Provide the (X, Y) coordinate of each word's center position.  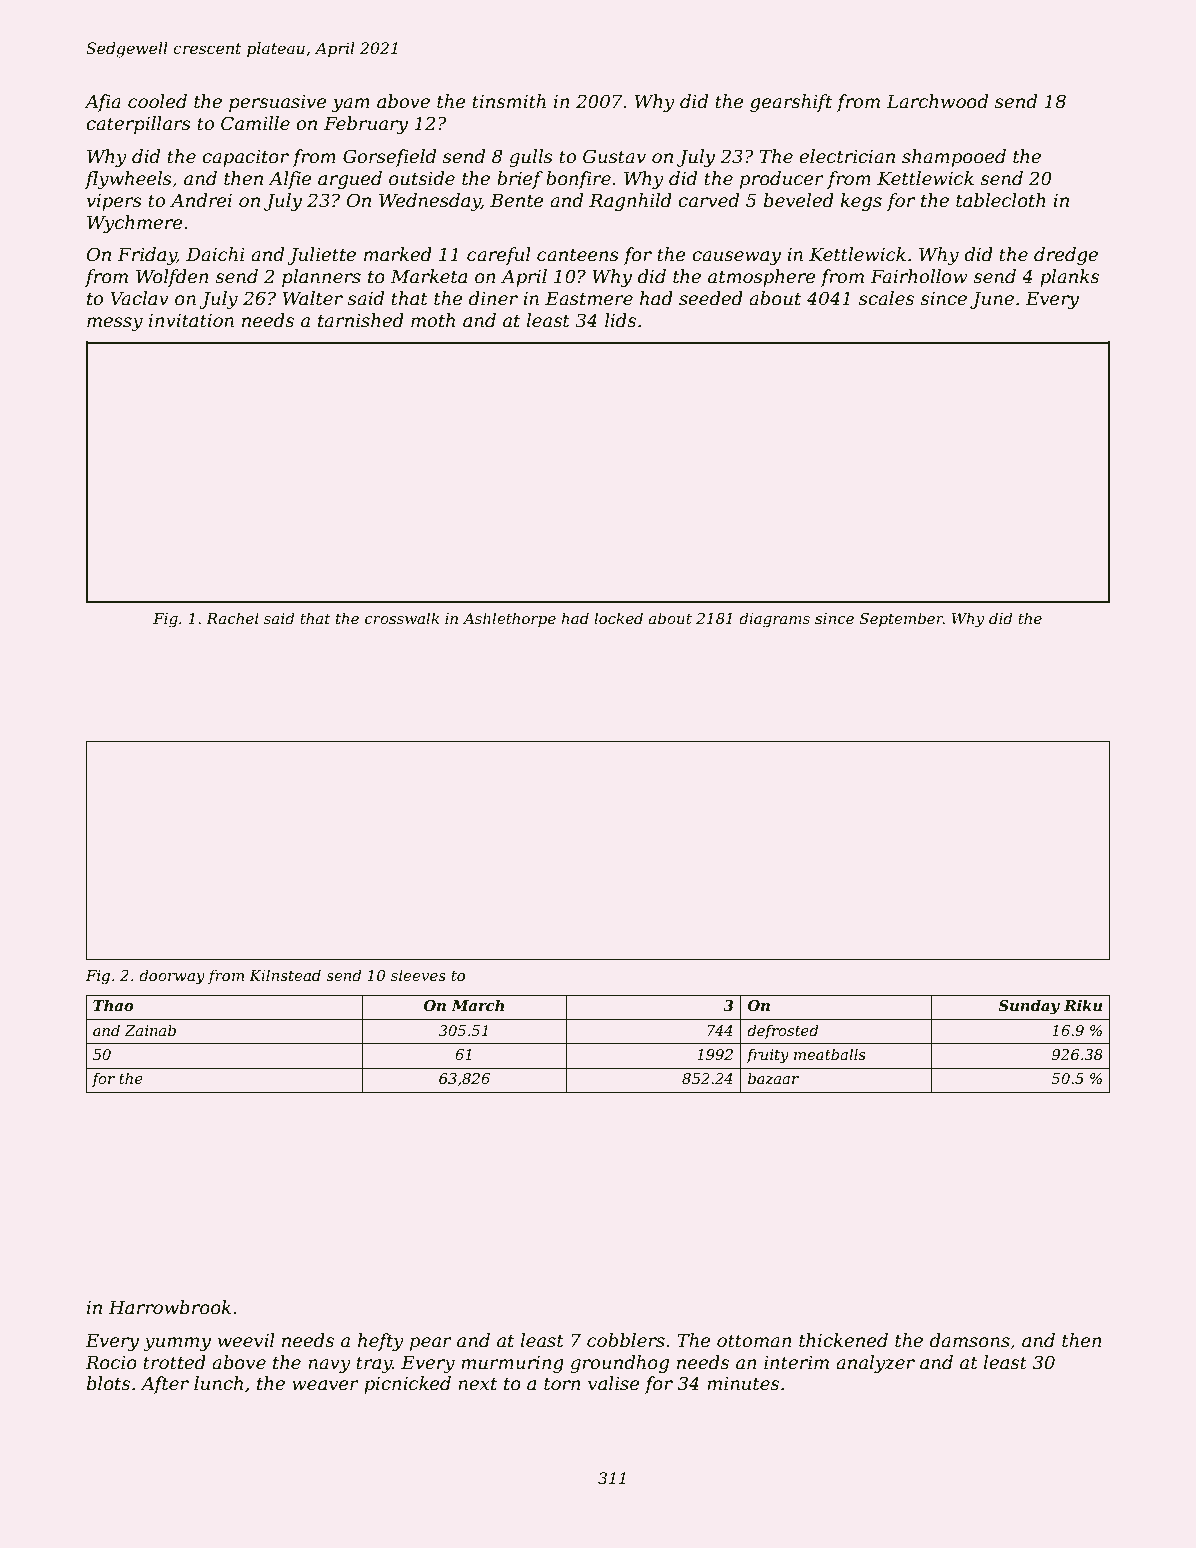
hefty (381, 1342)
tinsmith (509, 101)
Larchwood (937, 101)
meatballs (830, 1054)
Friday (147, 256)
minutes (743, 1384)
